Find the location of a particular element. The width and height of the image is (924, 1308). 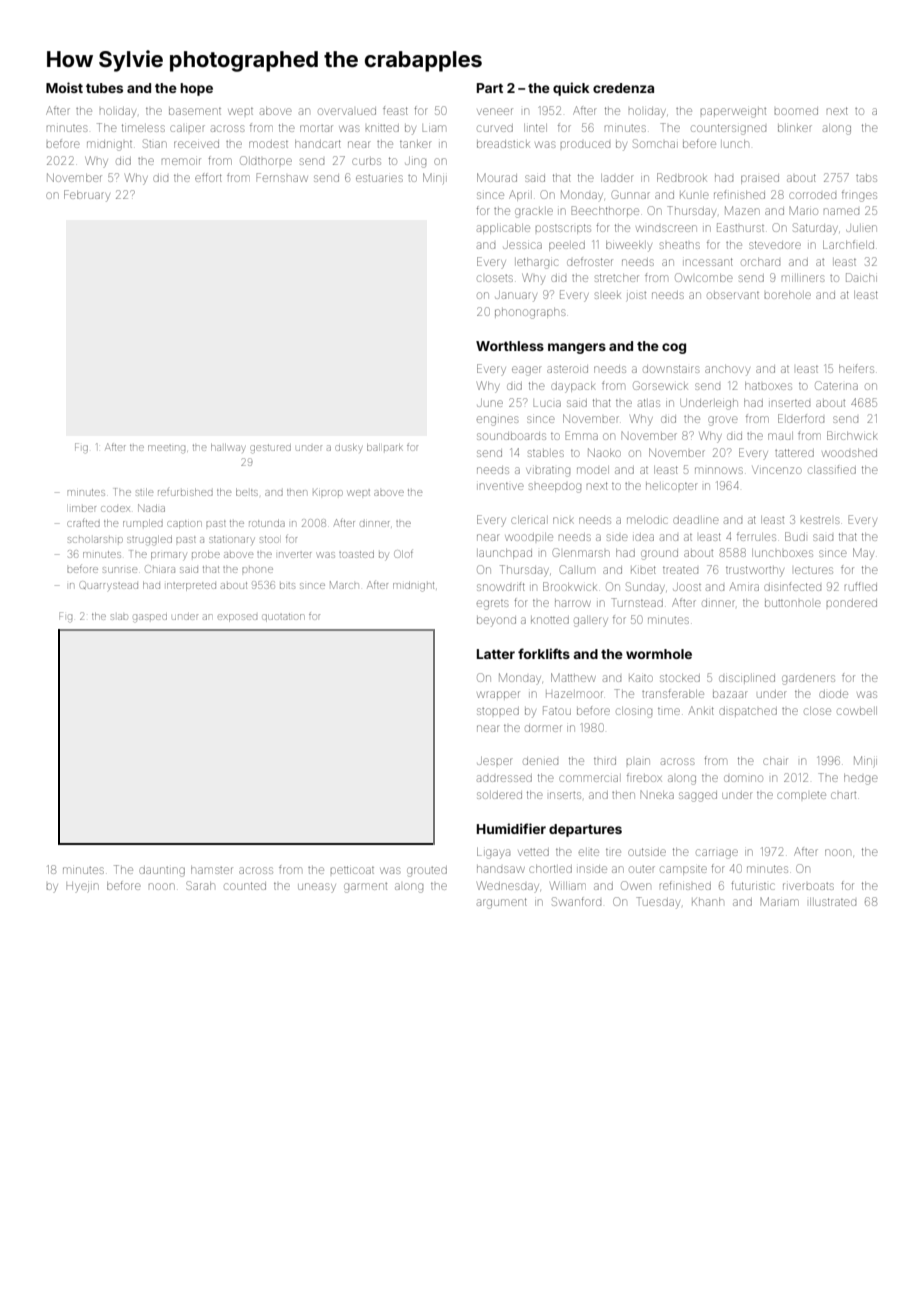

Vincenzo is located at coordinates (777, 470).
